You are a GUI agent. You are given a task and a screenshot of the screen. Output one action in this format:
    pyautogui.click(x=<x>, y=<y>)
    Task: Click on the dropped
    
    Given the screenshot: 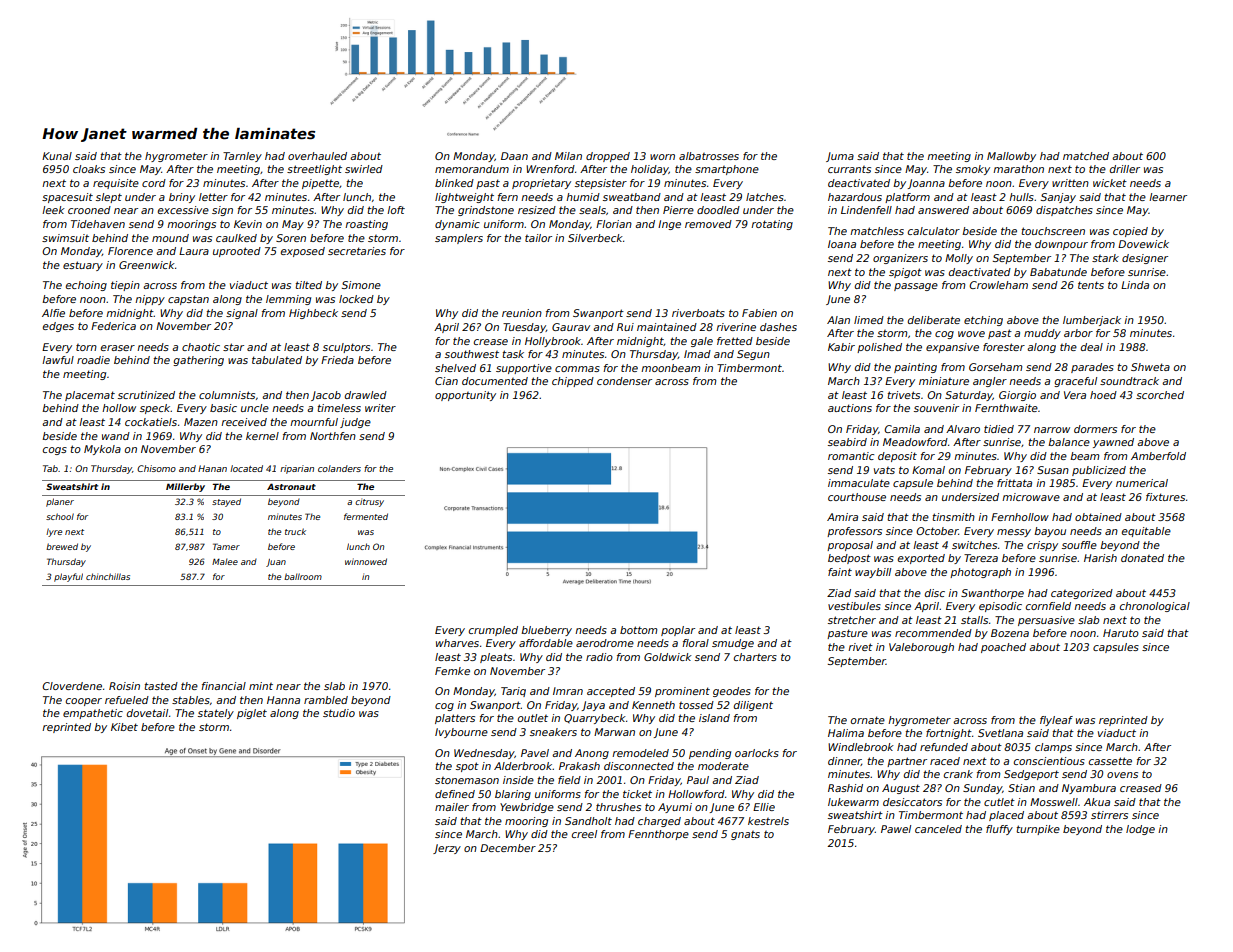 What is the action you would take?
    pyautogui.click(x=608, y=157)
